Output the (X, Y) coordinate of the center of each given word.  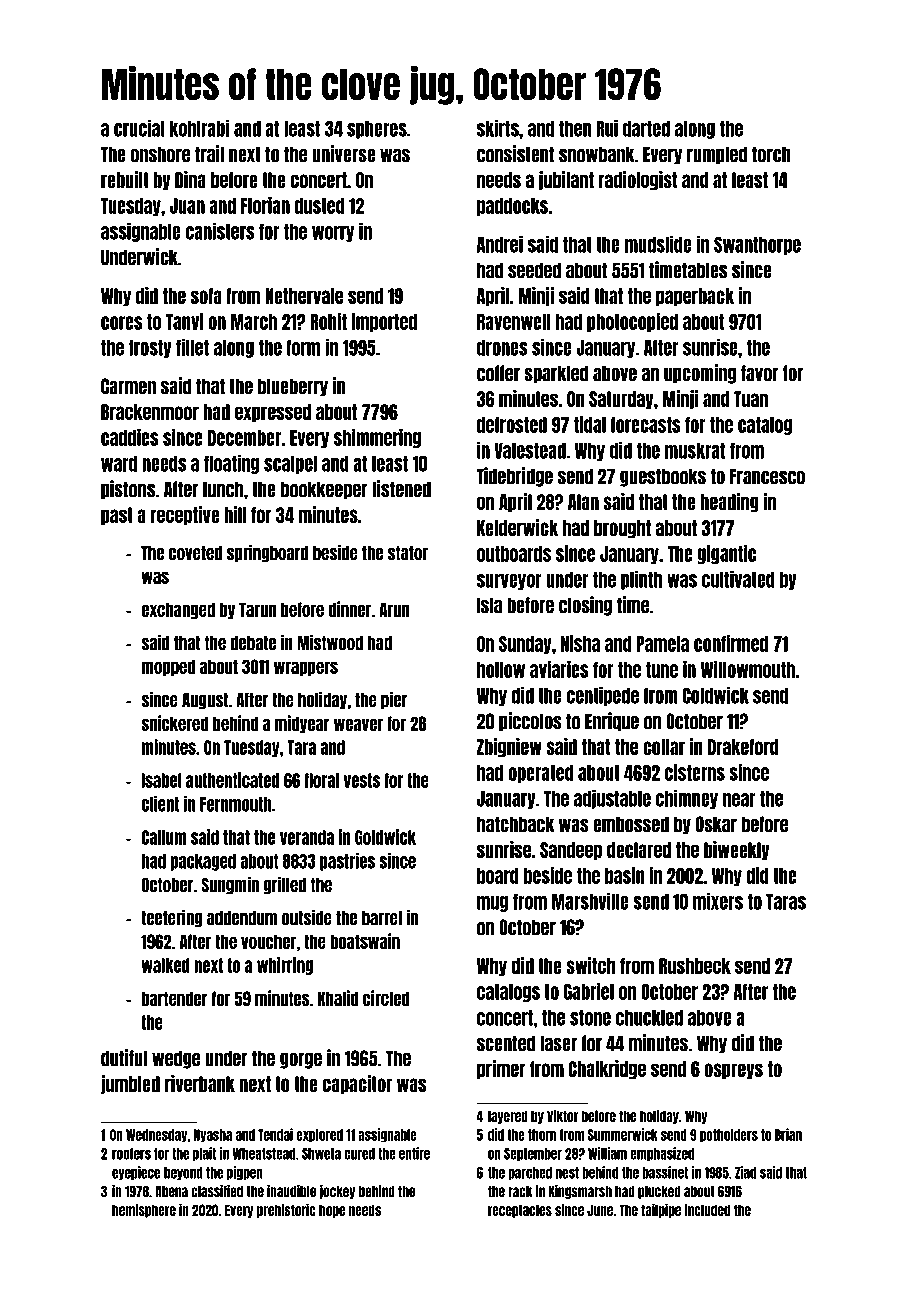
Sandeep (571, 851)
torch (771, 154)
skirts (498, 128)
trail (209, 154)
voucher (268, 941)
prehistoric (286, 1210)
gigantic (727, 554)
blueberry (293, 387)
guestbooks (663, 477)
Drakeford (743, 747)
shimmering (377, 438)
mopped (168, 667)
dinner (350, 609)
